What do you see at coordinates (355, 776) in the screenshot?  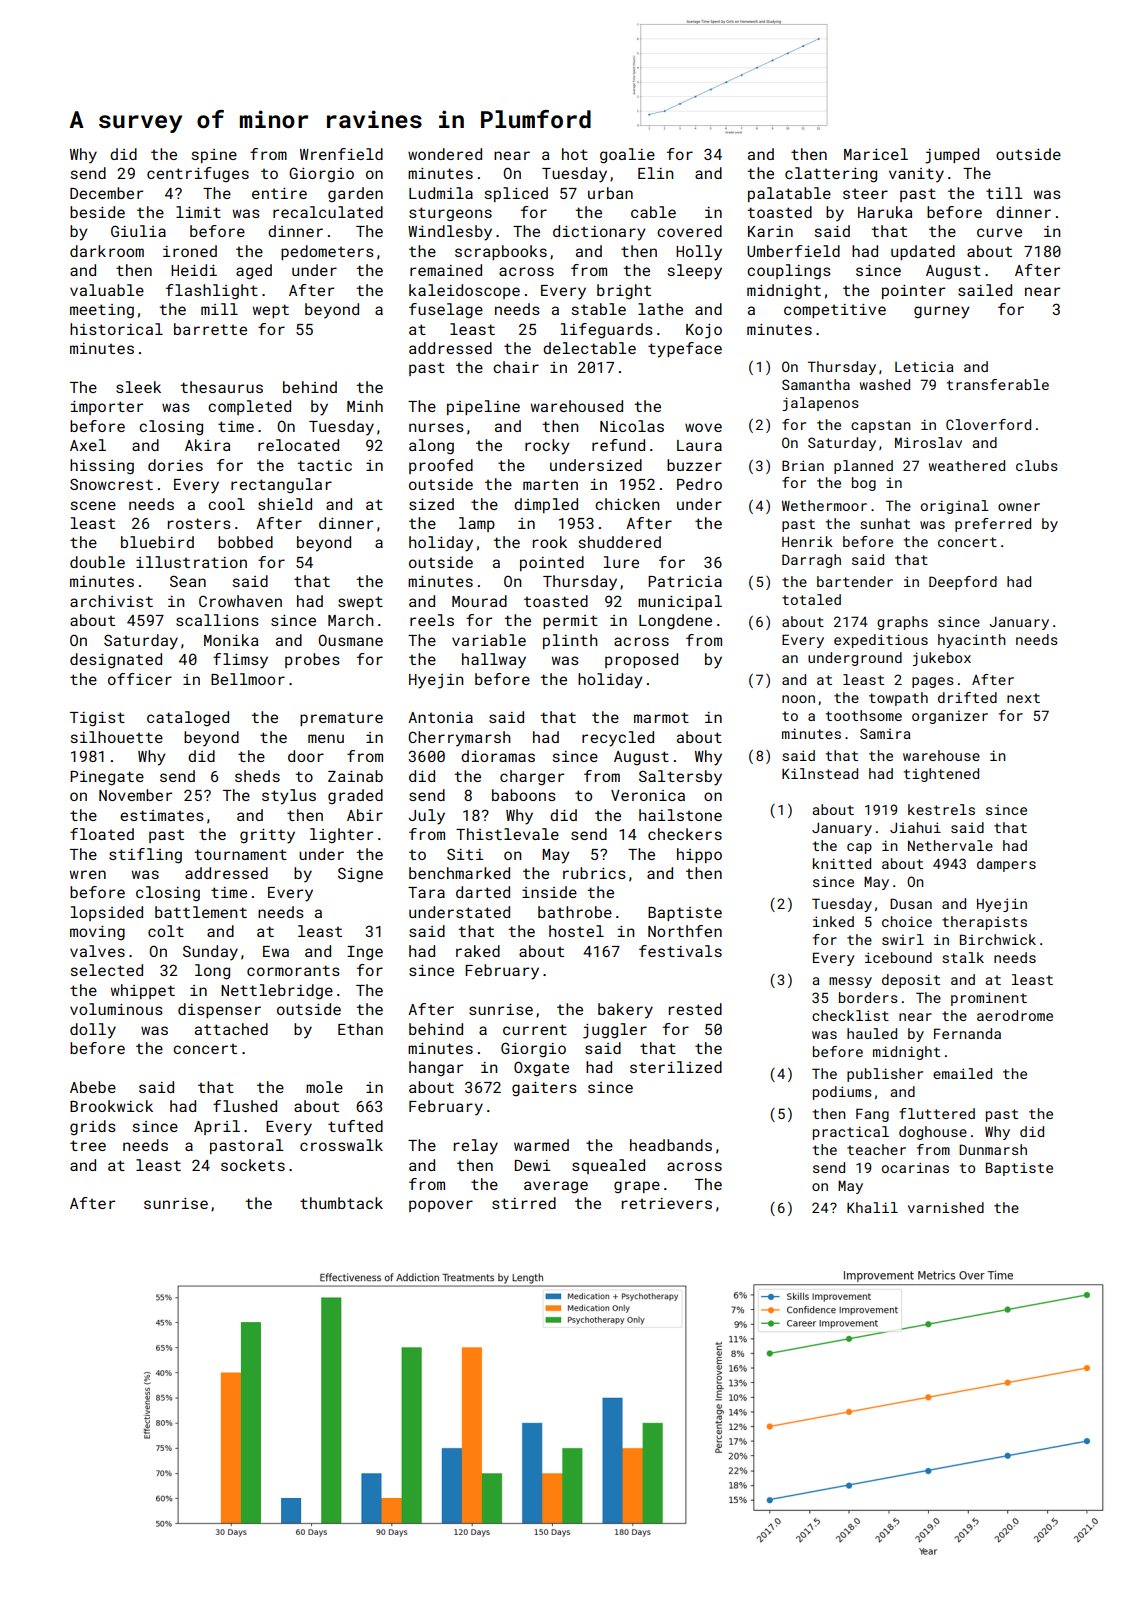 I see `Zainab` at bounding box center [355, 776].
